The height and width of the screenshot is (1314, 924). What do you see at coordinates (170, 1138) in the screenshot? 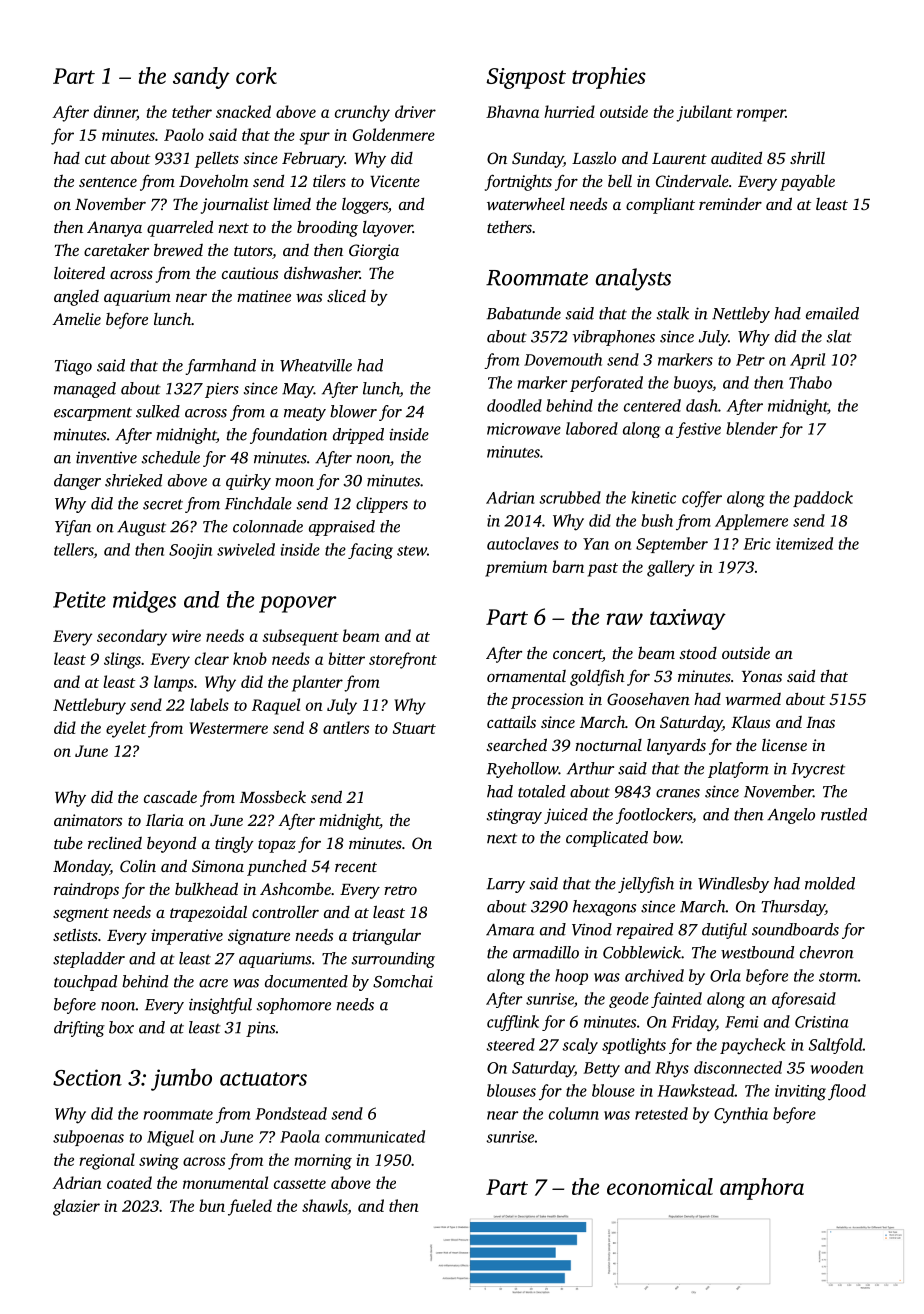
I see `Miguel` at bounding box center [170, 1138].
